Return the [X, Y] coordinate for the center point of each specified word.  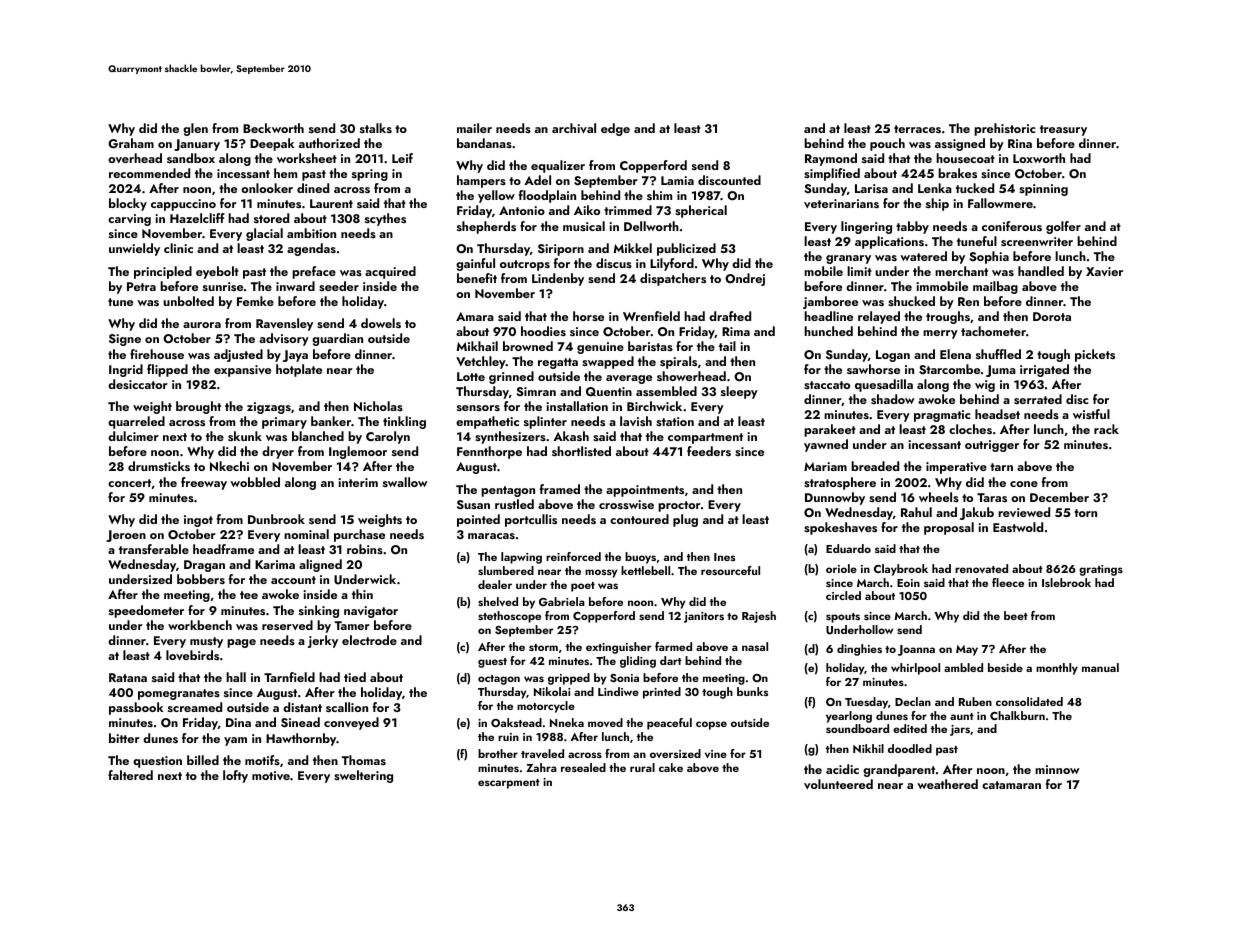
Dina [238, 722]
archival [574, 128]
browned [528, 346]
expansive [242, 371]
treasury [1063, 130]
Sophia [989, 257]
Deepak [272, 144]
